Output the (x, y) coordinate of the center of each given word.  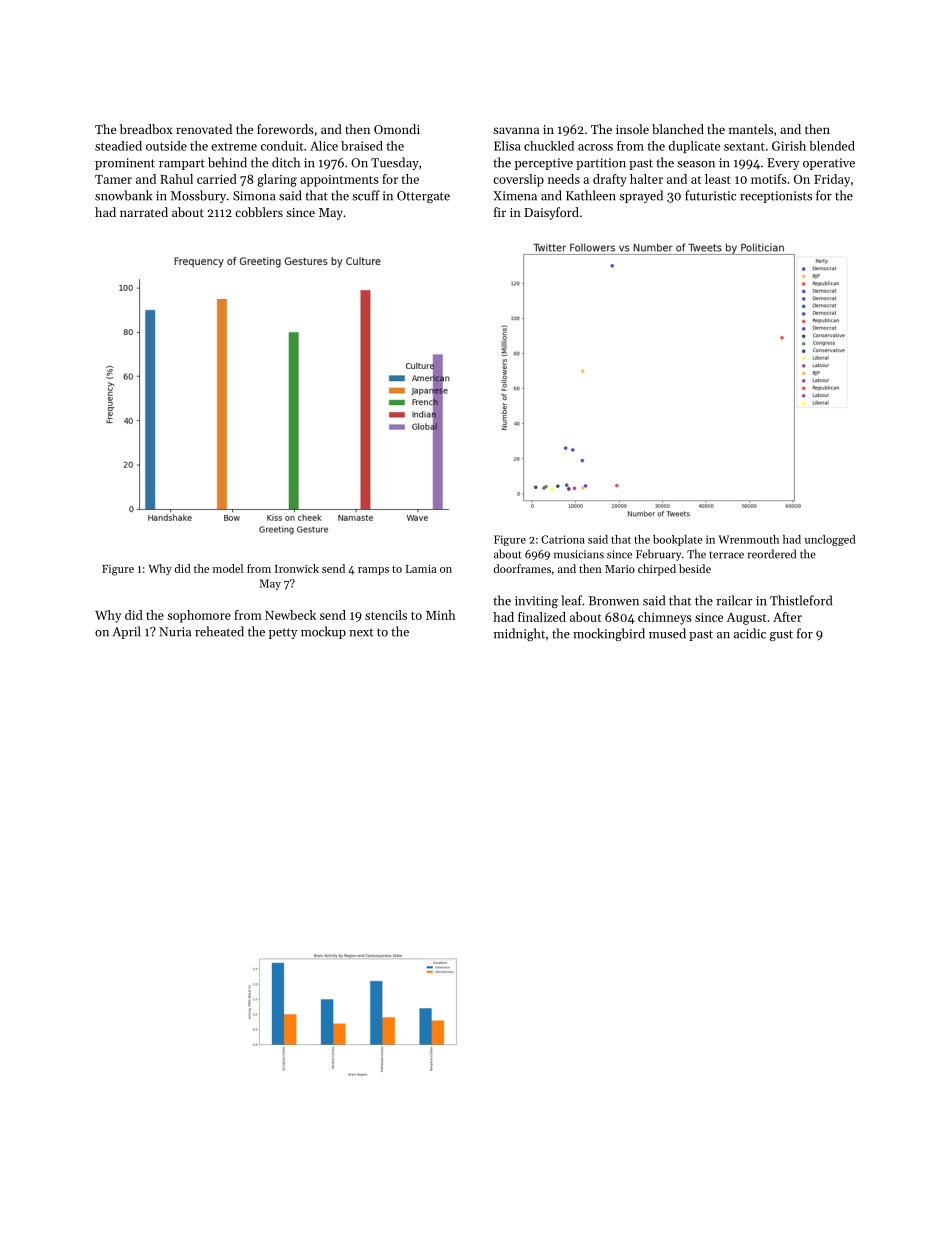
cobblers (259, 212)
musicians (579, 554)
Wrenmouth (748, 539)
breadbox (146, 129)
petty (283, 633)
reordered (772, 554)
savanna (516, 130)
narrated (144, 212)
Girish (789, 146)
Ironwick (297, 568)
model (228, 568)
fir (500, 212)
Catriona (563, 539)
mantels (751, 129)
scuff (366, 195)
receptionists (776, 197)
